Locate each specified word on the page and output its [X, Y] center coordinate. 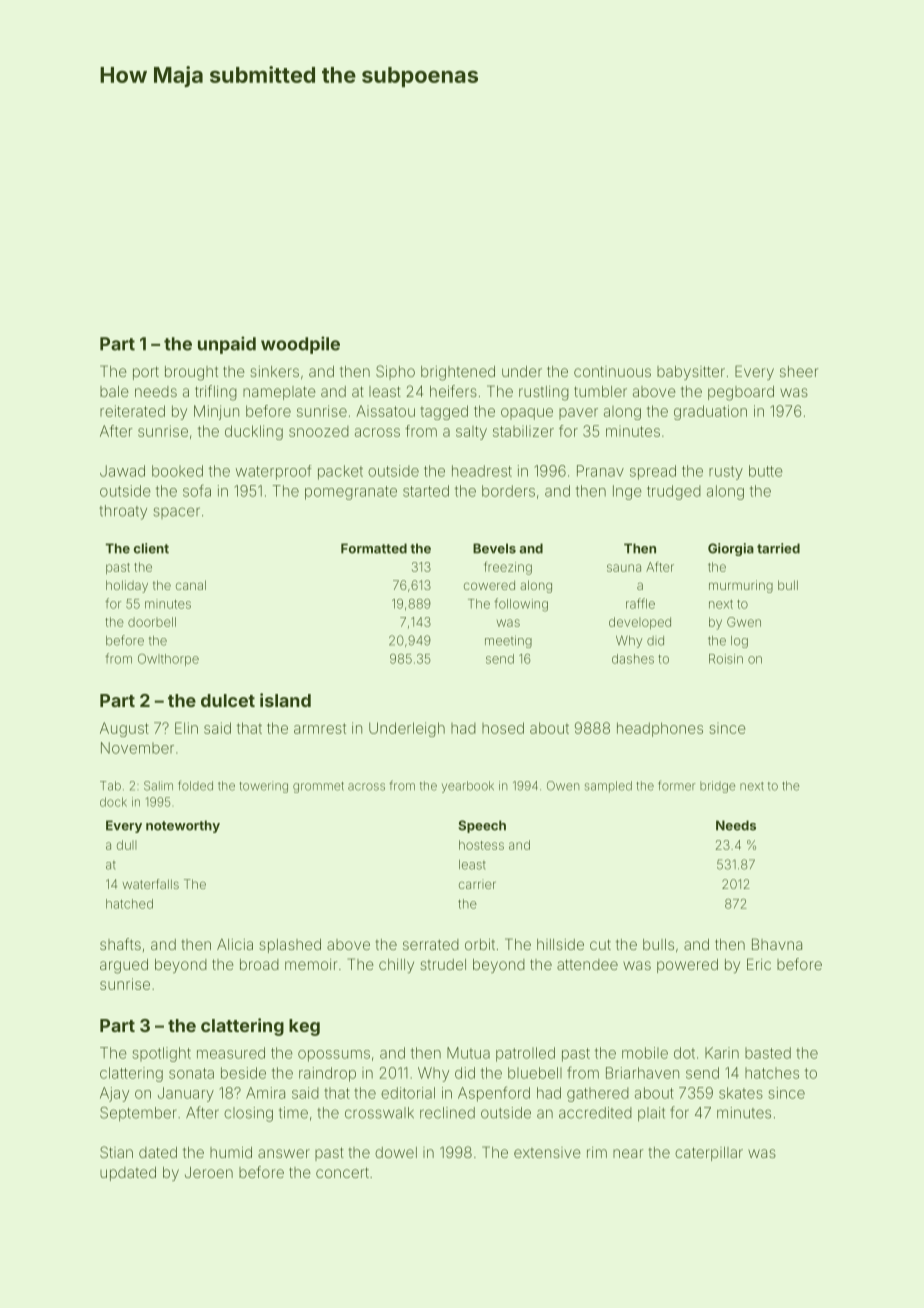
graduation [710, 412]
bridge [718, 787]
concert [342, 1172]
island [285, 700]
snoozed [319, 431]
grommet [318, 787]
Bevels [494, 548]
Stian [116, 1152]
